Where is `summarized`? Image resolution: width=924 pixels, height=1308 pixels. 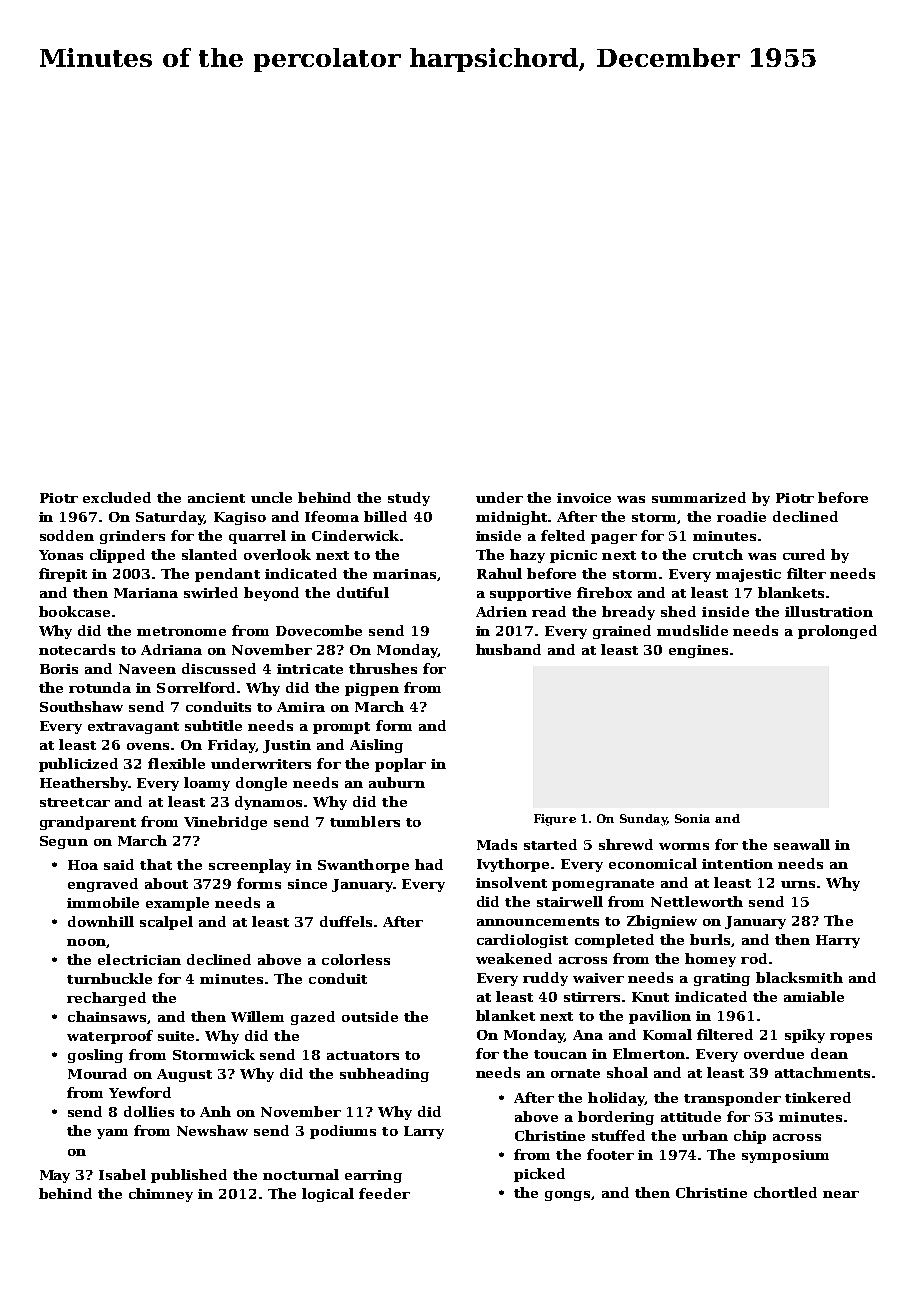 summarized is located at coordinates (699, 497).
